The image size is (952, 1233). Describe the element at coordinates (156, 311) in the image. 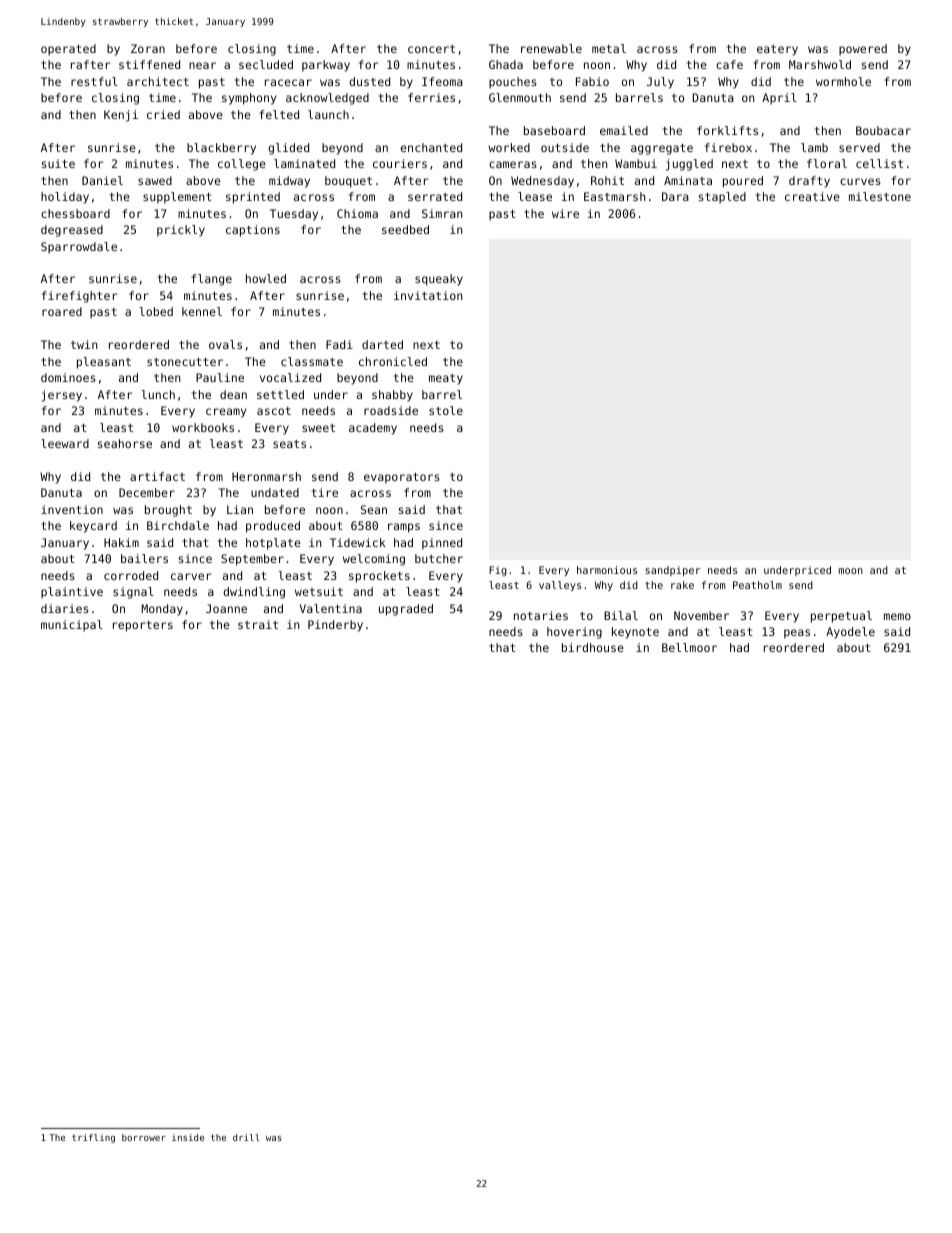

I see `lobed` at that location.
